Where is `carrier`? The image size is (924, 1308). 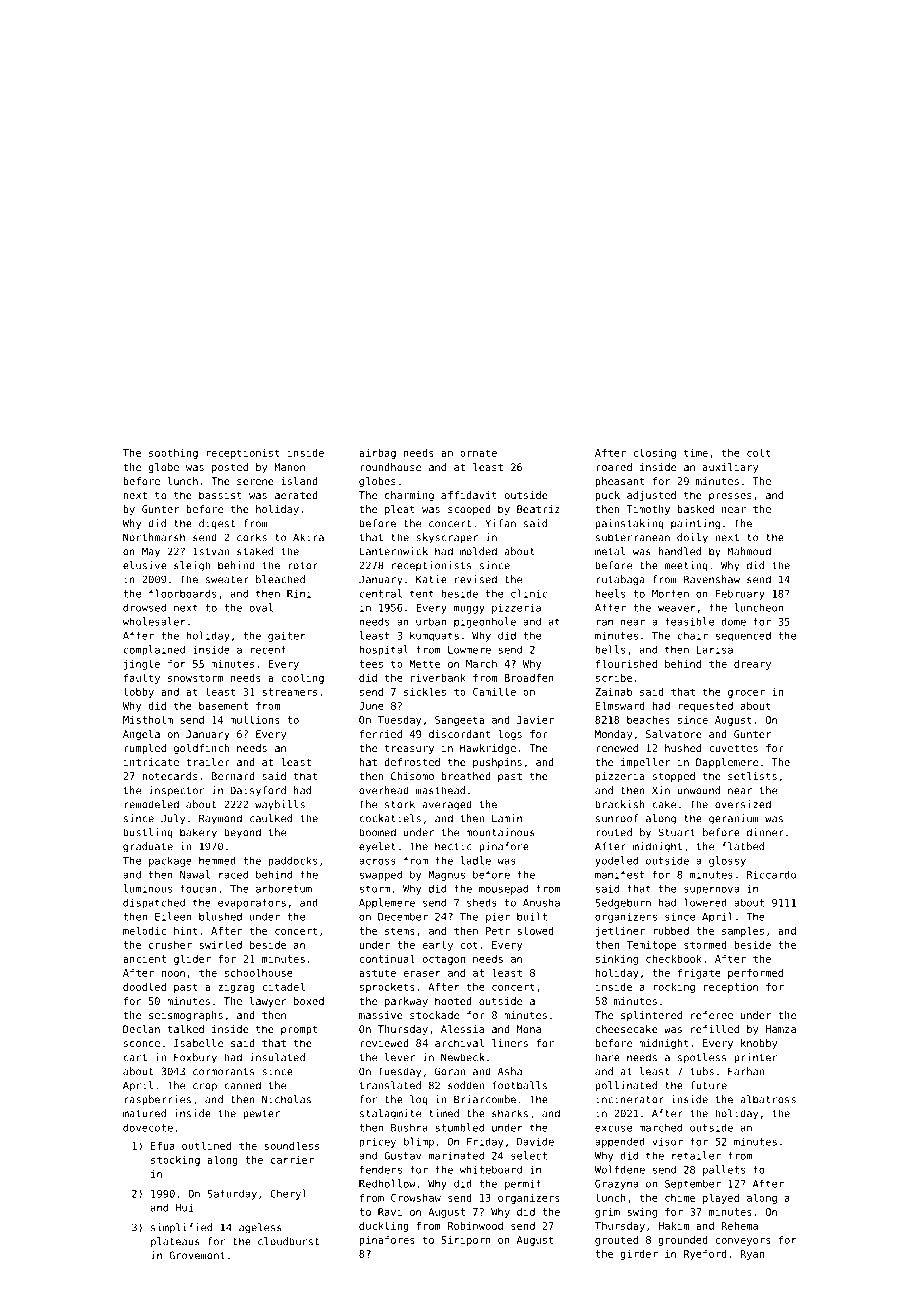 carrier is located at coordinates (292, 1160).
